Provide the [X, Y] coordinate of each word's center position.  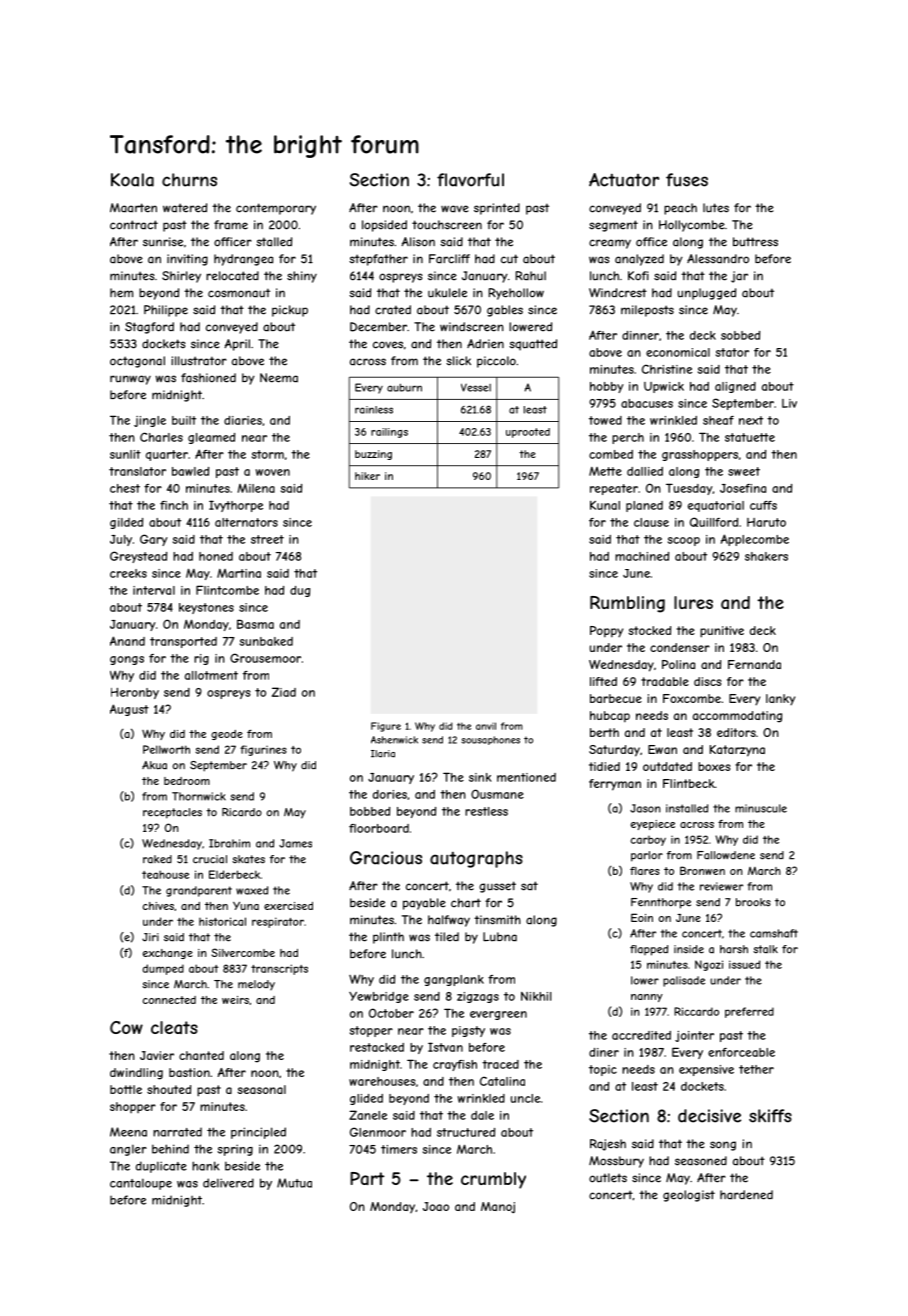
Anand [127, 641]
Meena [128, 1132]
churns [189, 180]
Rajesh [608, 1145]
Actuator [624, 180]
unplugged [707, 294]
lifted [603, 681]
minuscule [761, 808]
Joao [436, 1206]
